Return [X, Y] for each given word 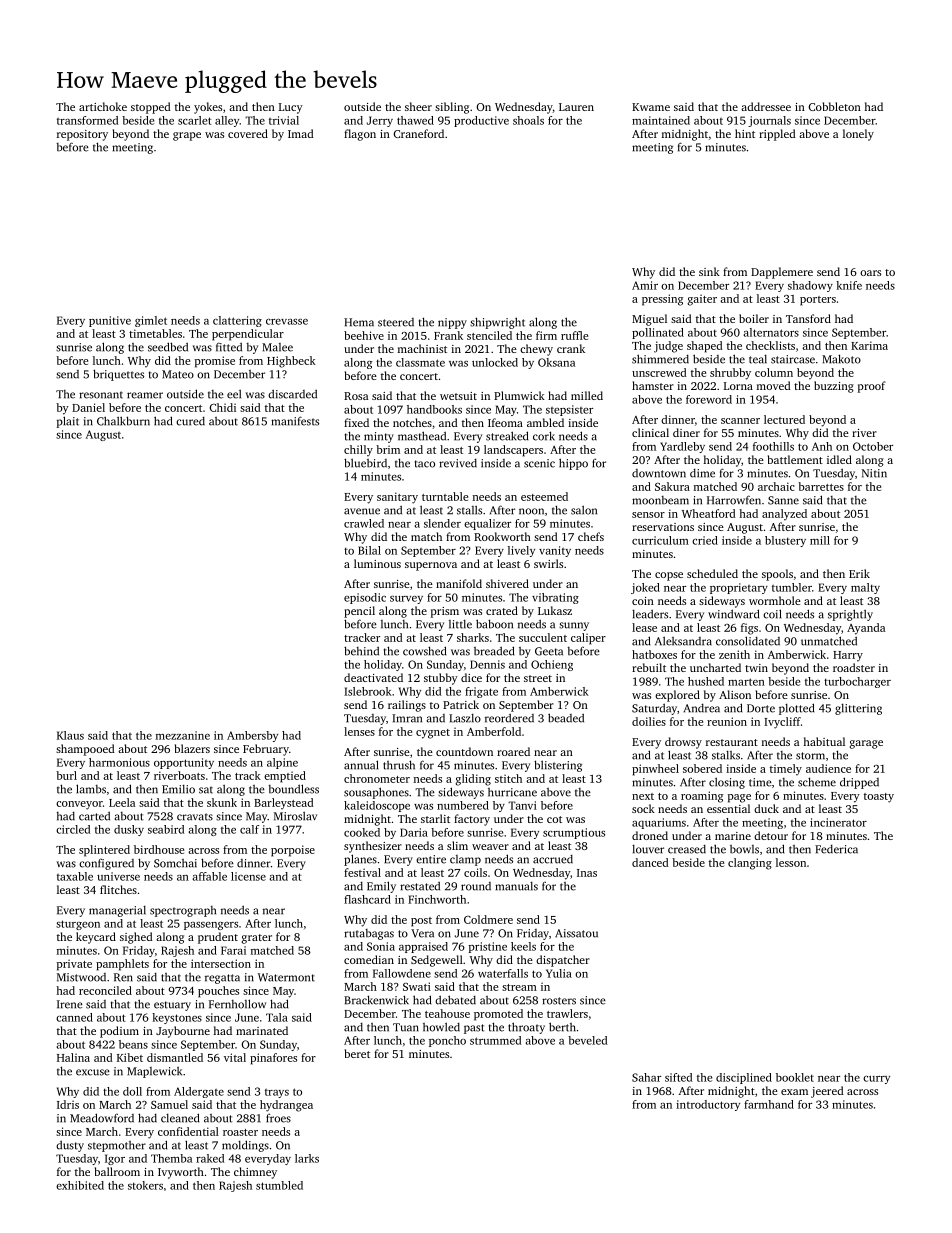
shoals [528, 120]
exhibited [80, 1185]
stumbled [279, 1185]
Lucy [291, 108]
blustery [785, 541]
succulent [543, 637]
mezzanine [183, 735]
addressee [766, 106]
